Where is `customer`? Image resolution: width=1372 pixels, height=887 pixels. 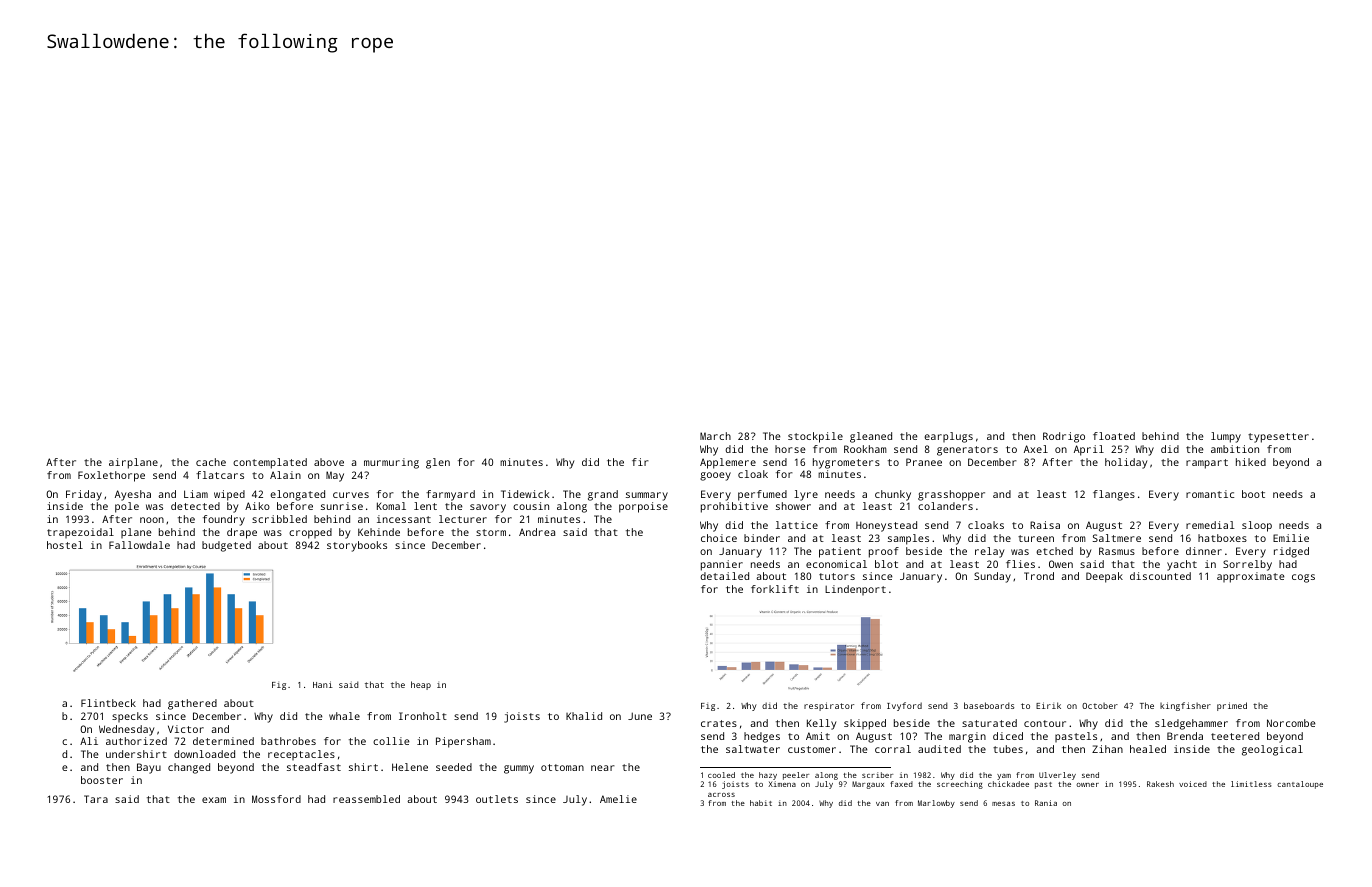 customer is located at coordinates (812, 749).
